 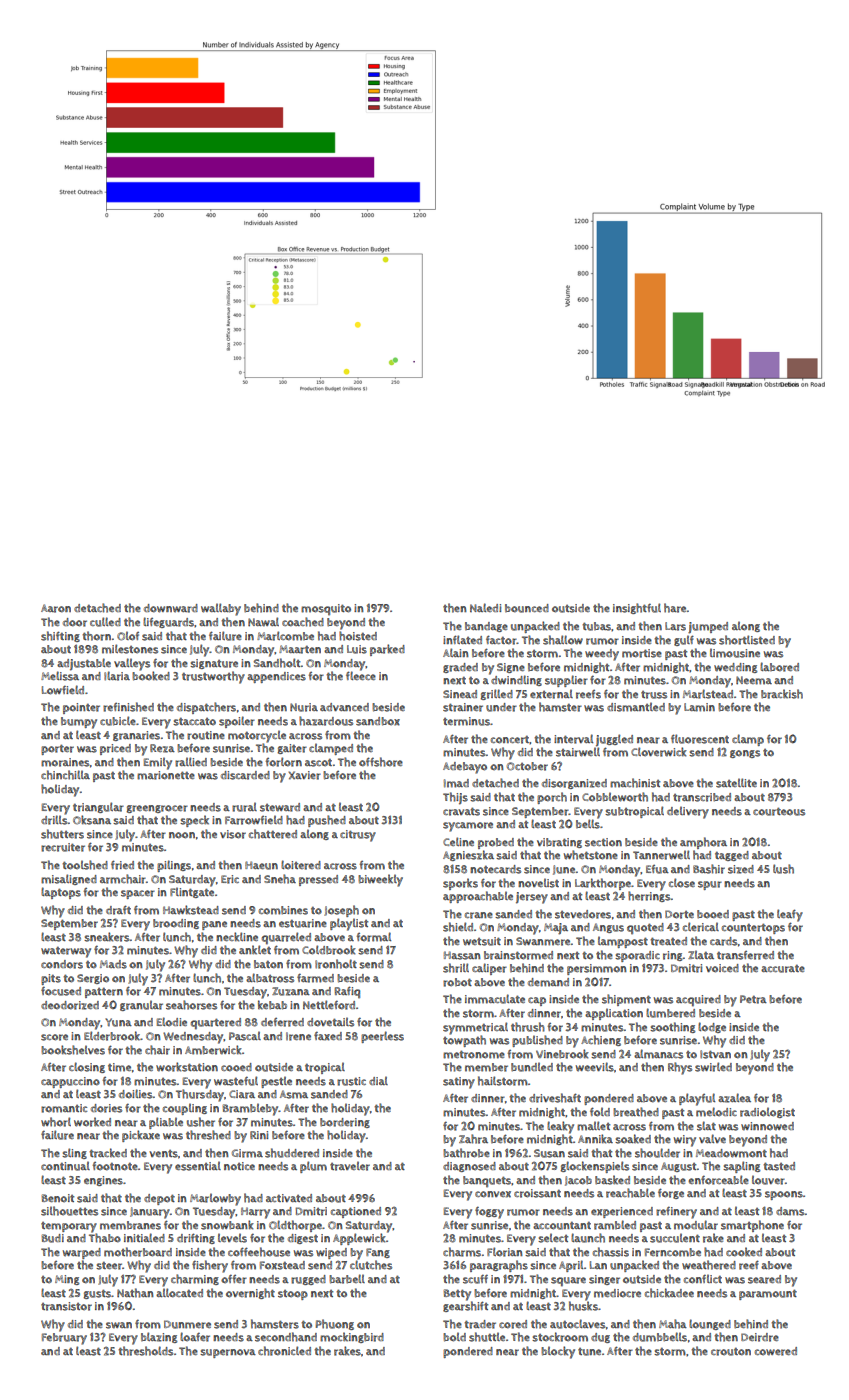 I want to click on chronicled, so click(x=284, y=1351).
